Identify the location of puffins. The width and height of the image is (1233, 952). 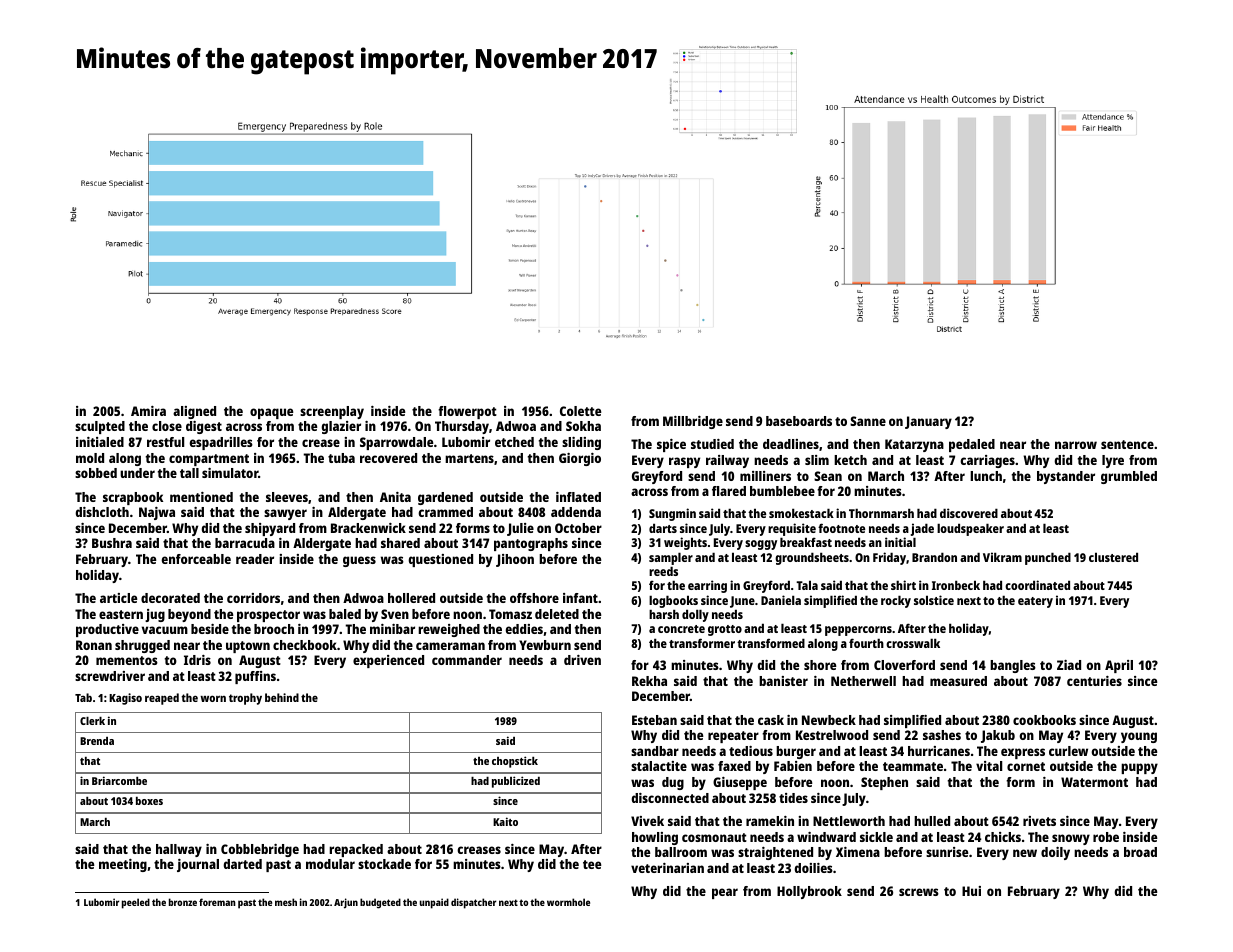
(255, 677).
